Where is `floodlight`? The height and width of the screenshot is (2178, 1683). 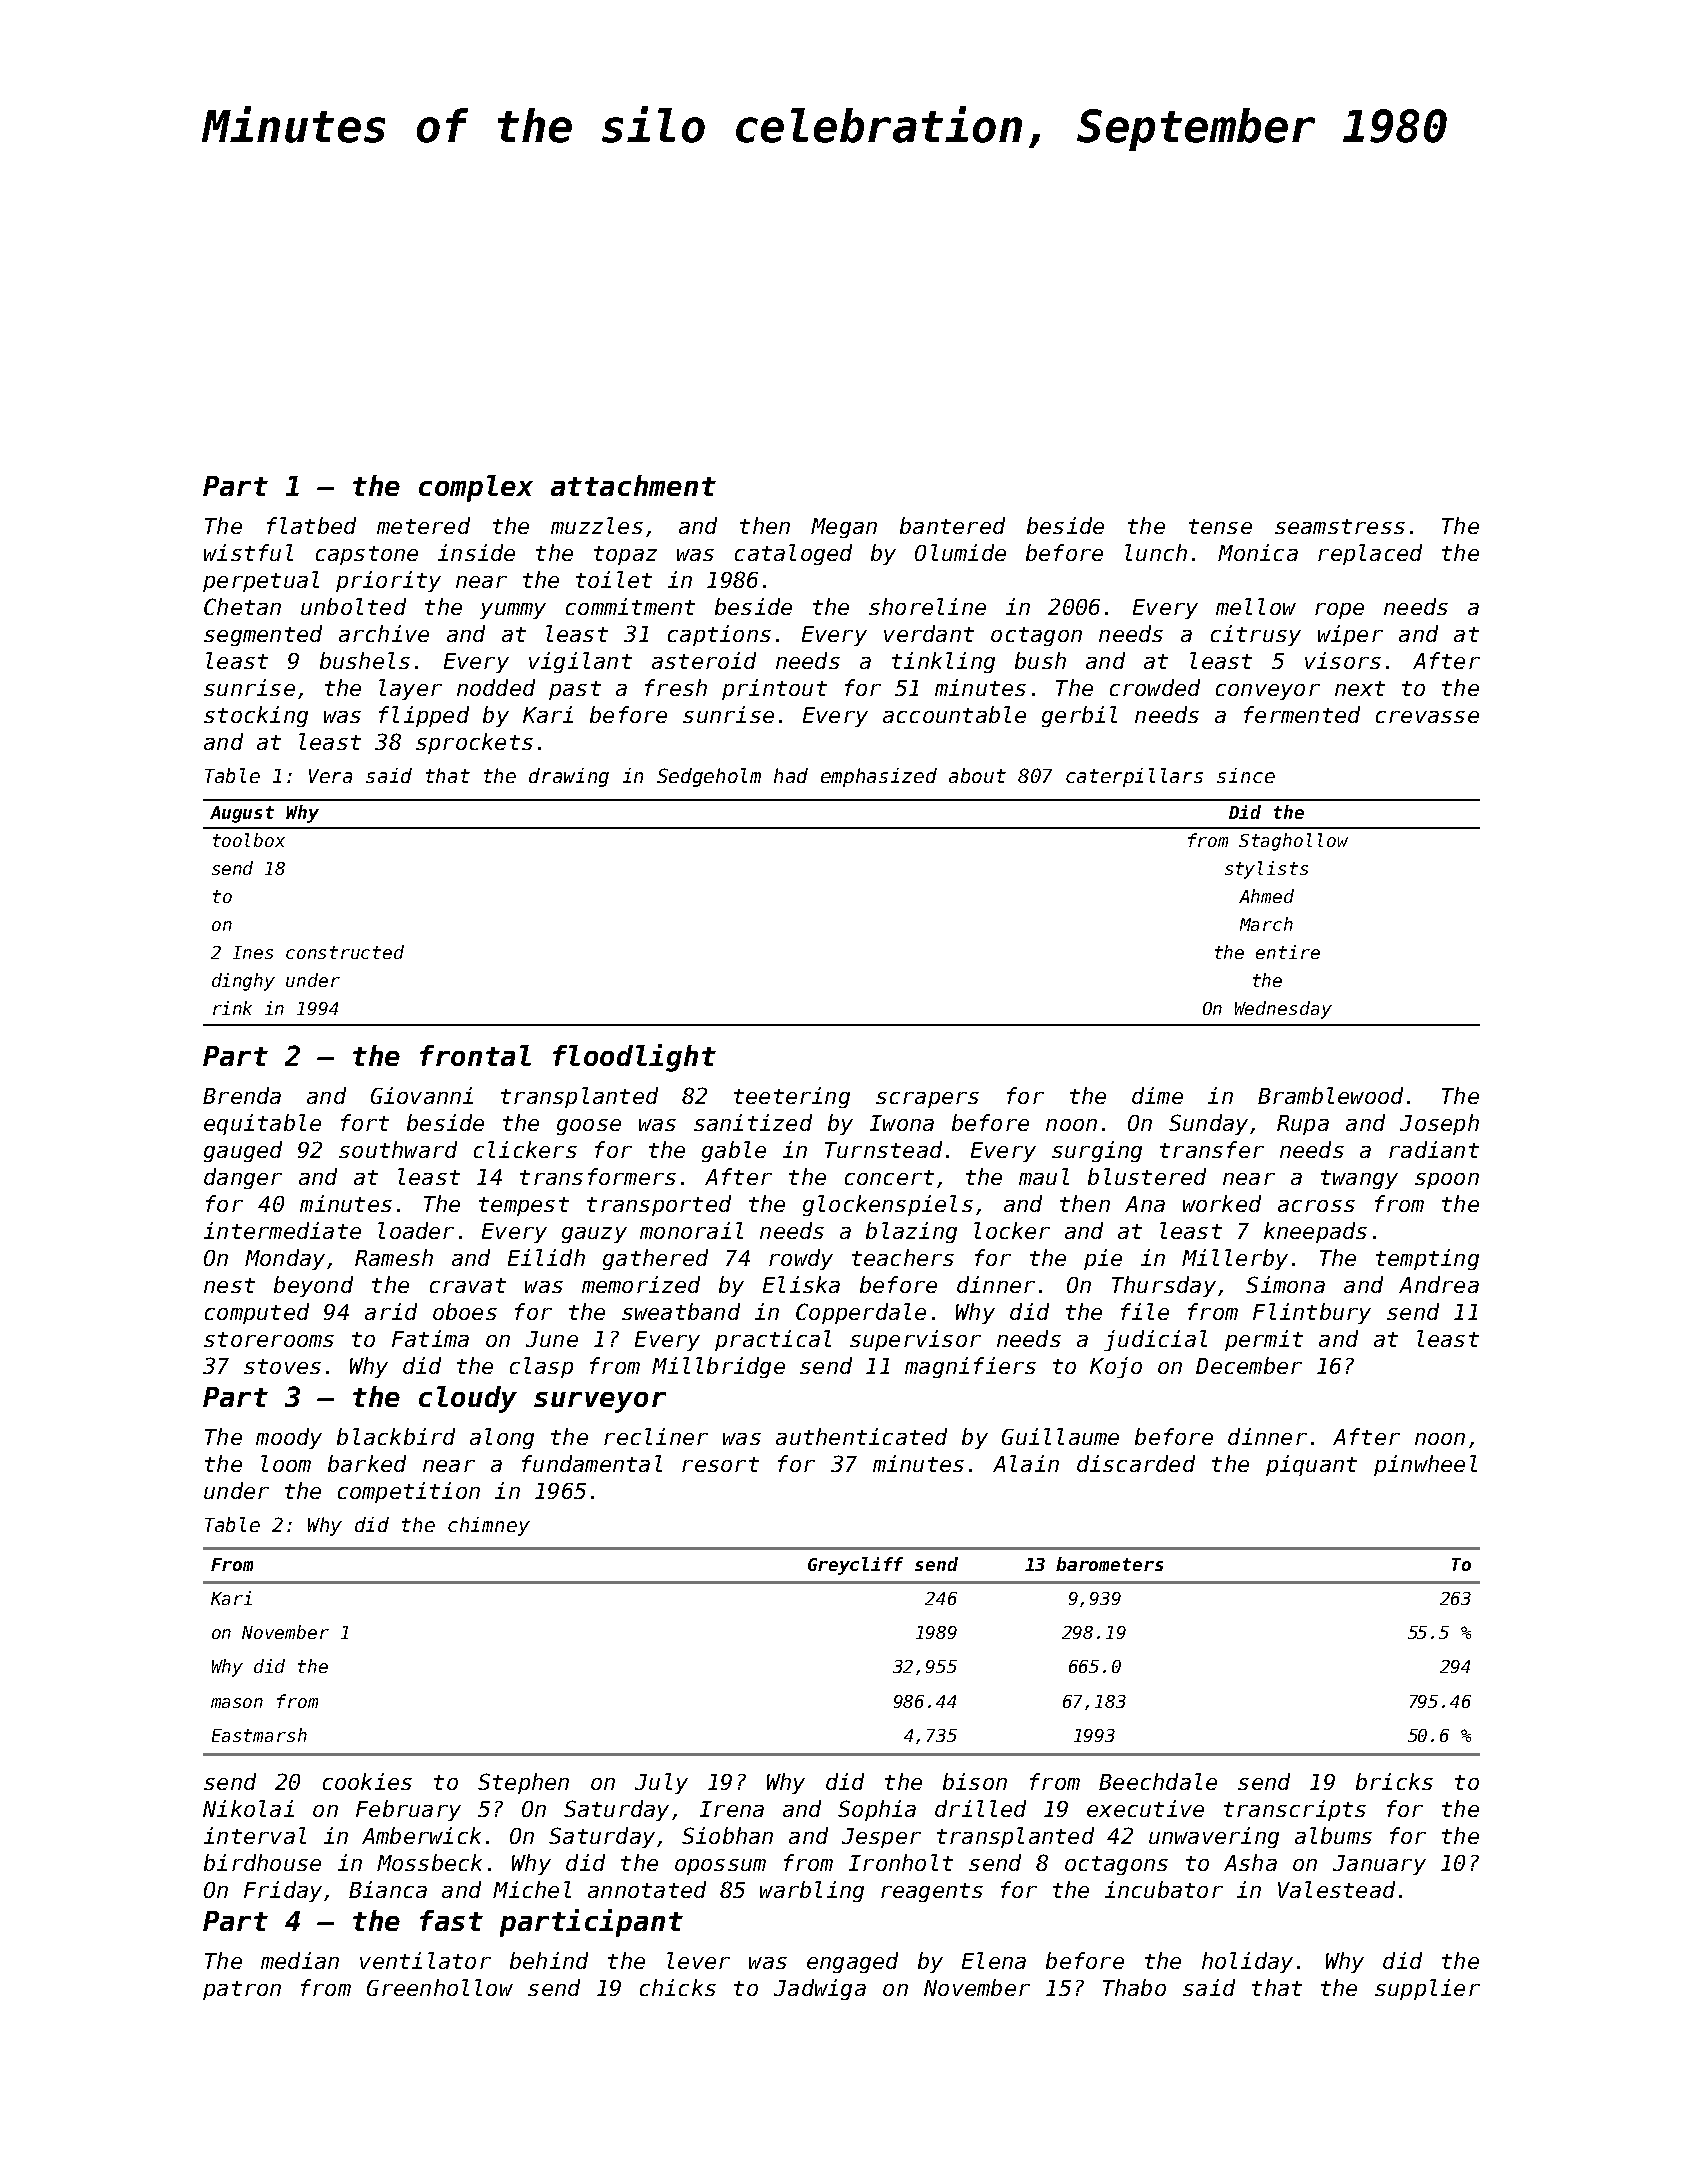
floodlight is located at coordinates (634, 1058).
